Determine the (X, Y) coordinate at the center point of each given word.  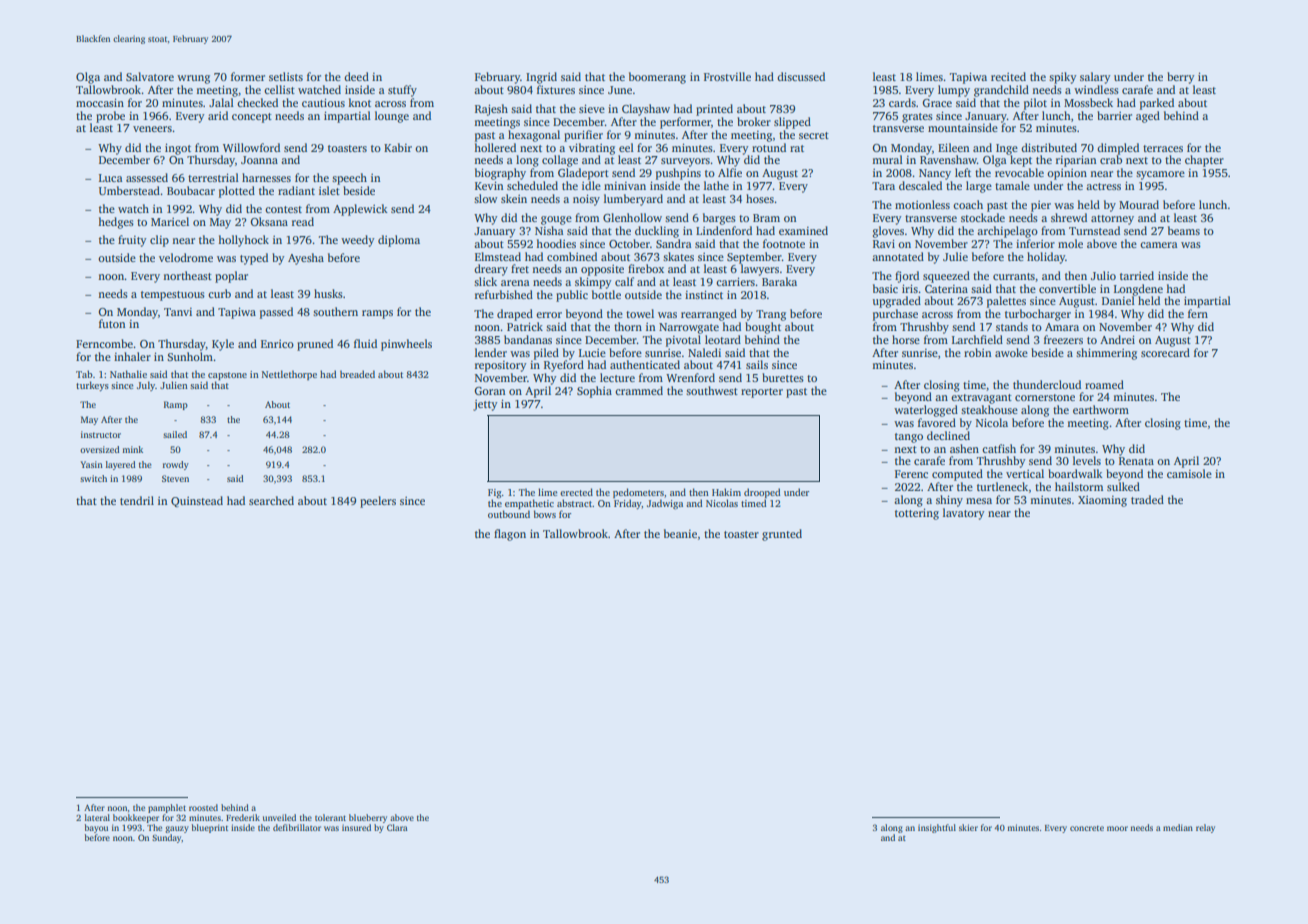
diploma (399, 241)
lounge (392, 117)
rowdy (176, 465)
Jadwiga (665, 504)
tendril (137, 500)
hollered (495, 147)
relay (1205, 828)
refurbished (504, 294)
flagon (510, 535)
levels (1087, 460)
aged (1148, 117)
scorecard (1165, 352)
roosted (203, 807)
